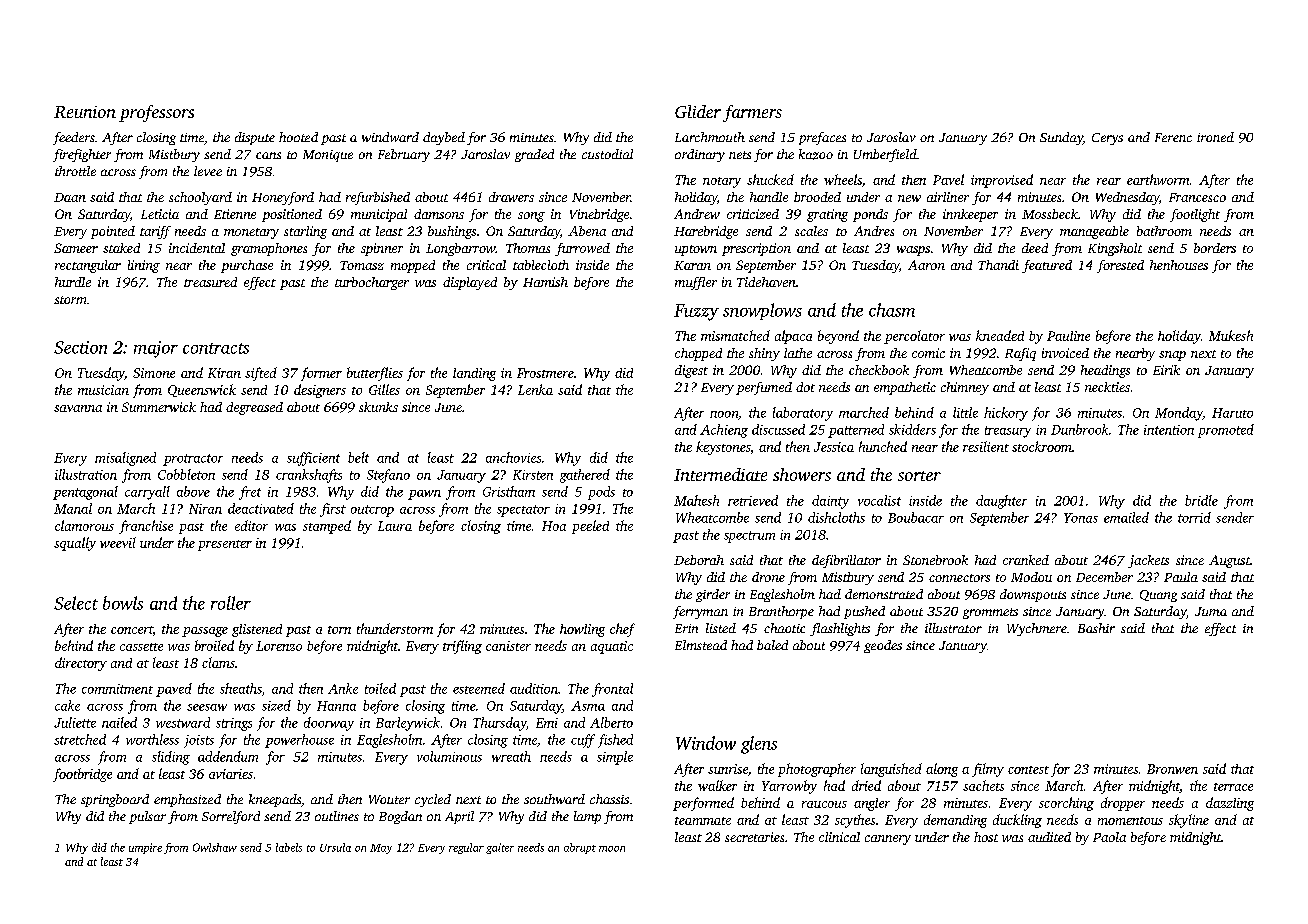 The width and height of the image is (1308, 924). What do you see at coordinates (257, 630) in the image?
I see `glistened` at bounding box center [257, 630].
